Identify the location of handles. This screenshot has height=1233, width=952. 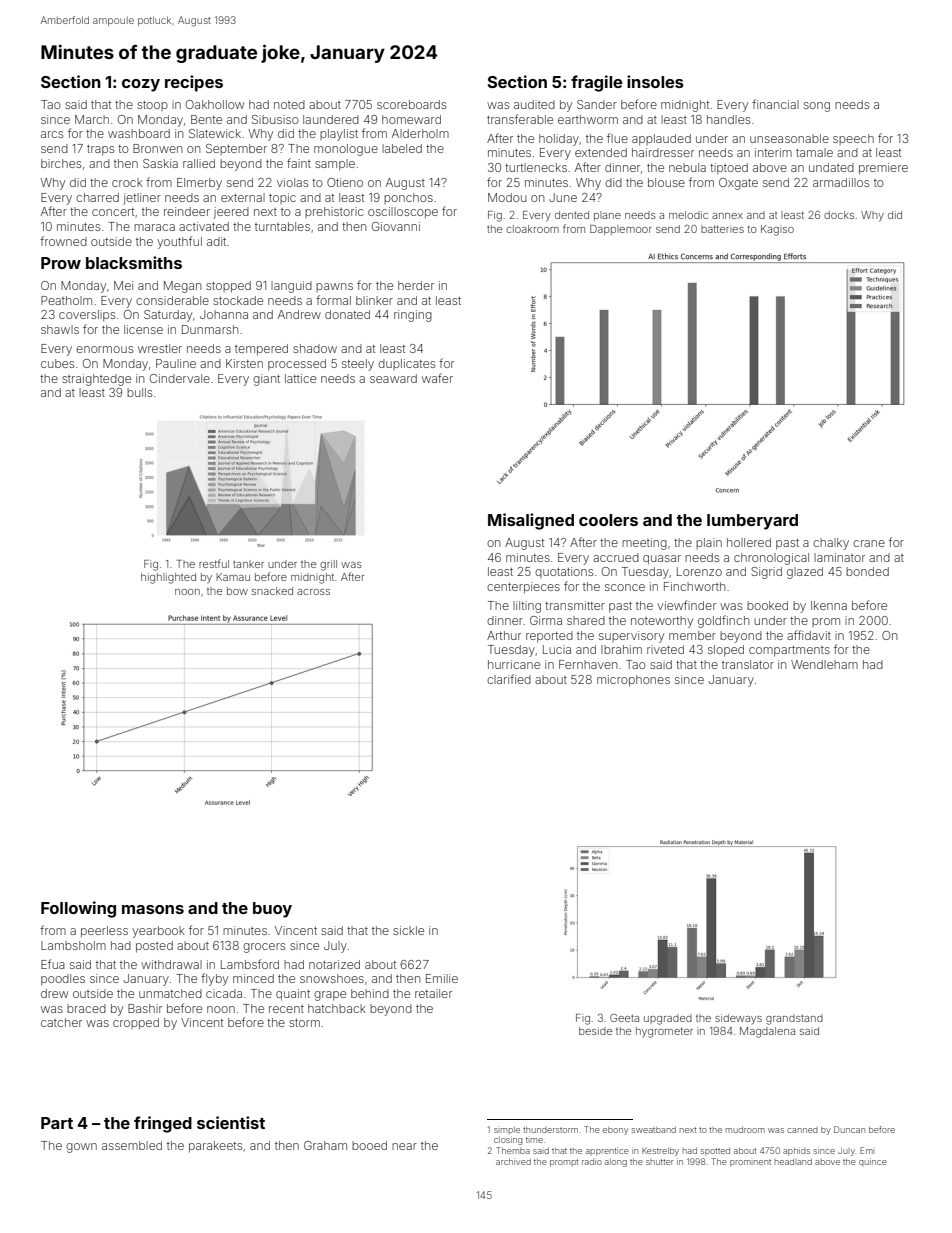
(728, 119).
